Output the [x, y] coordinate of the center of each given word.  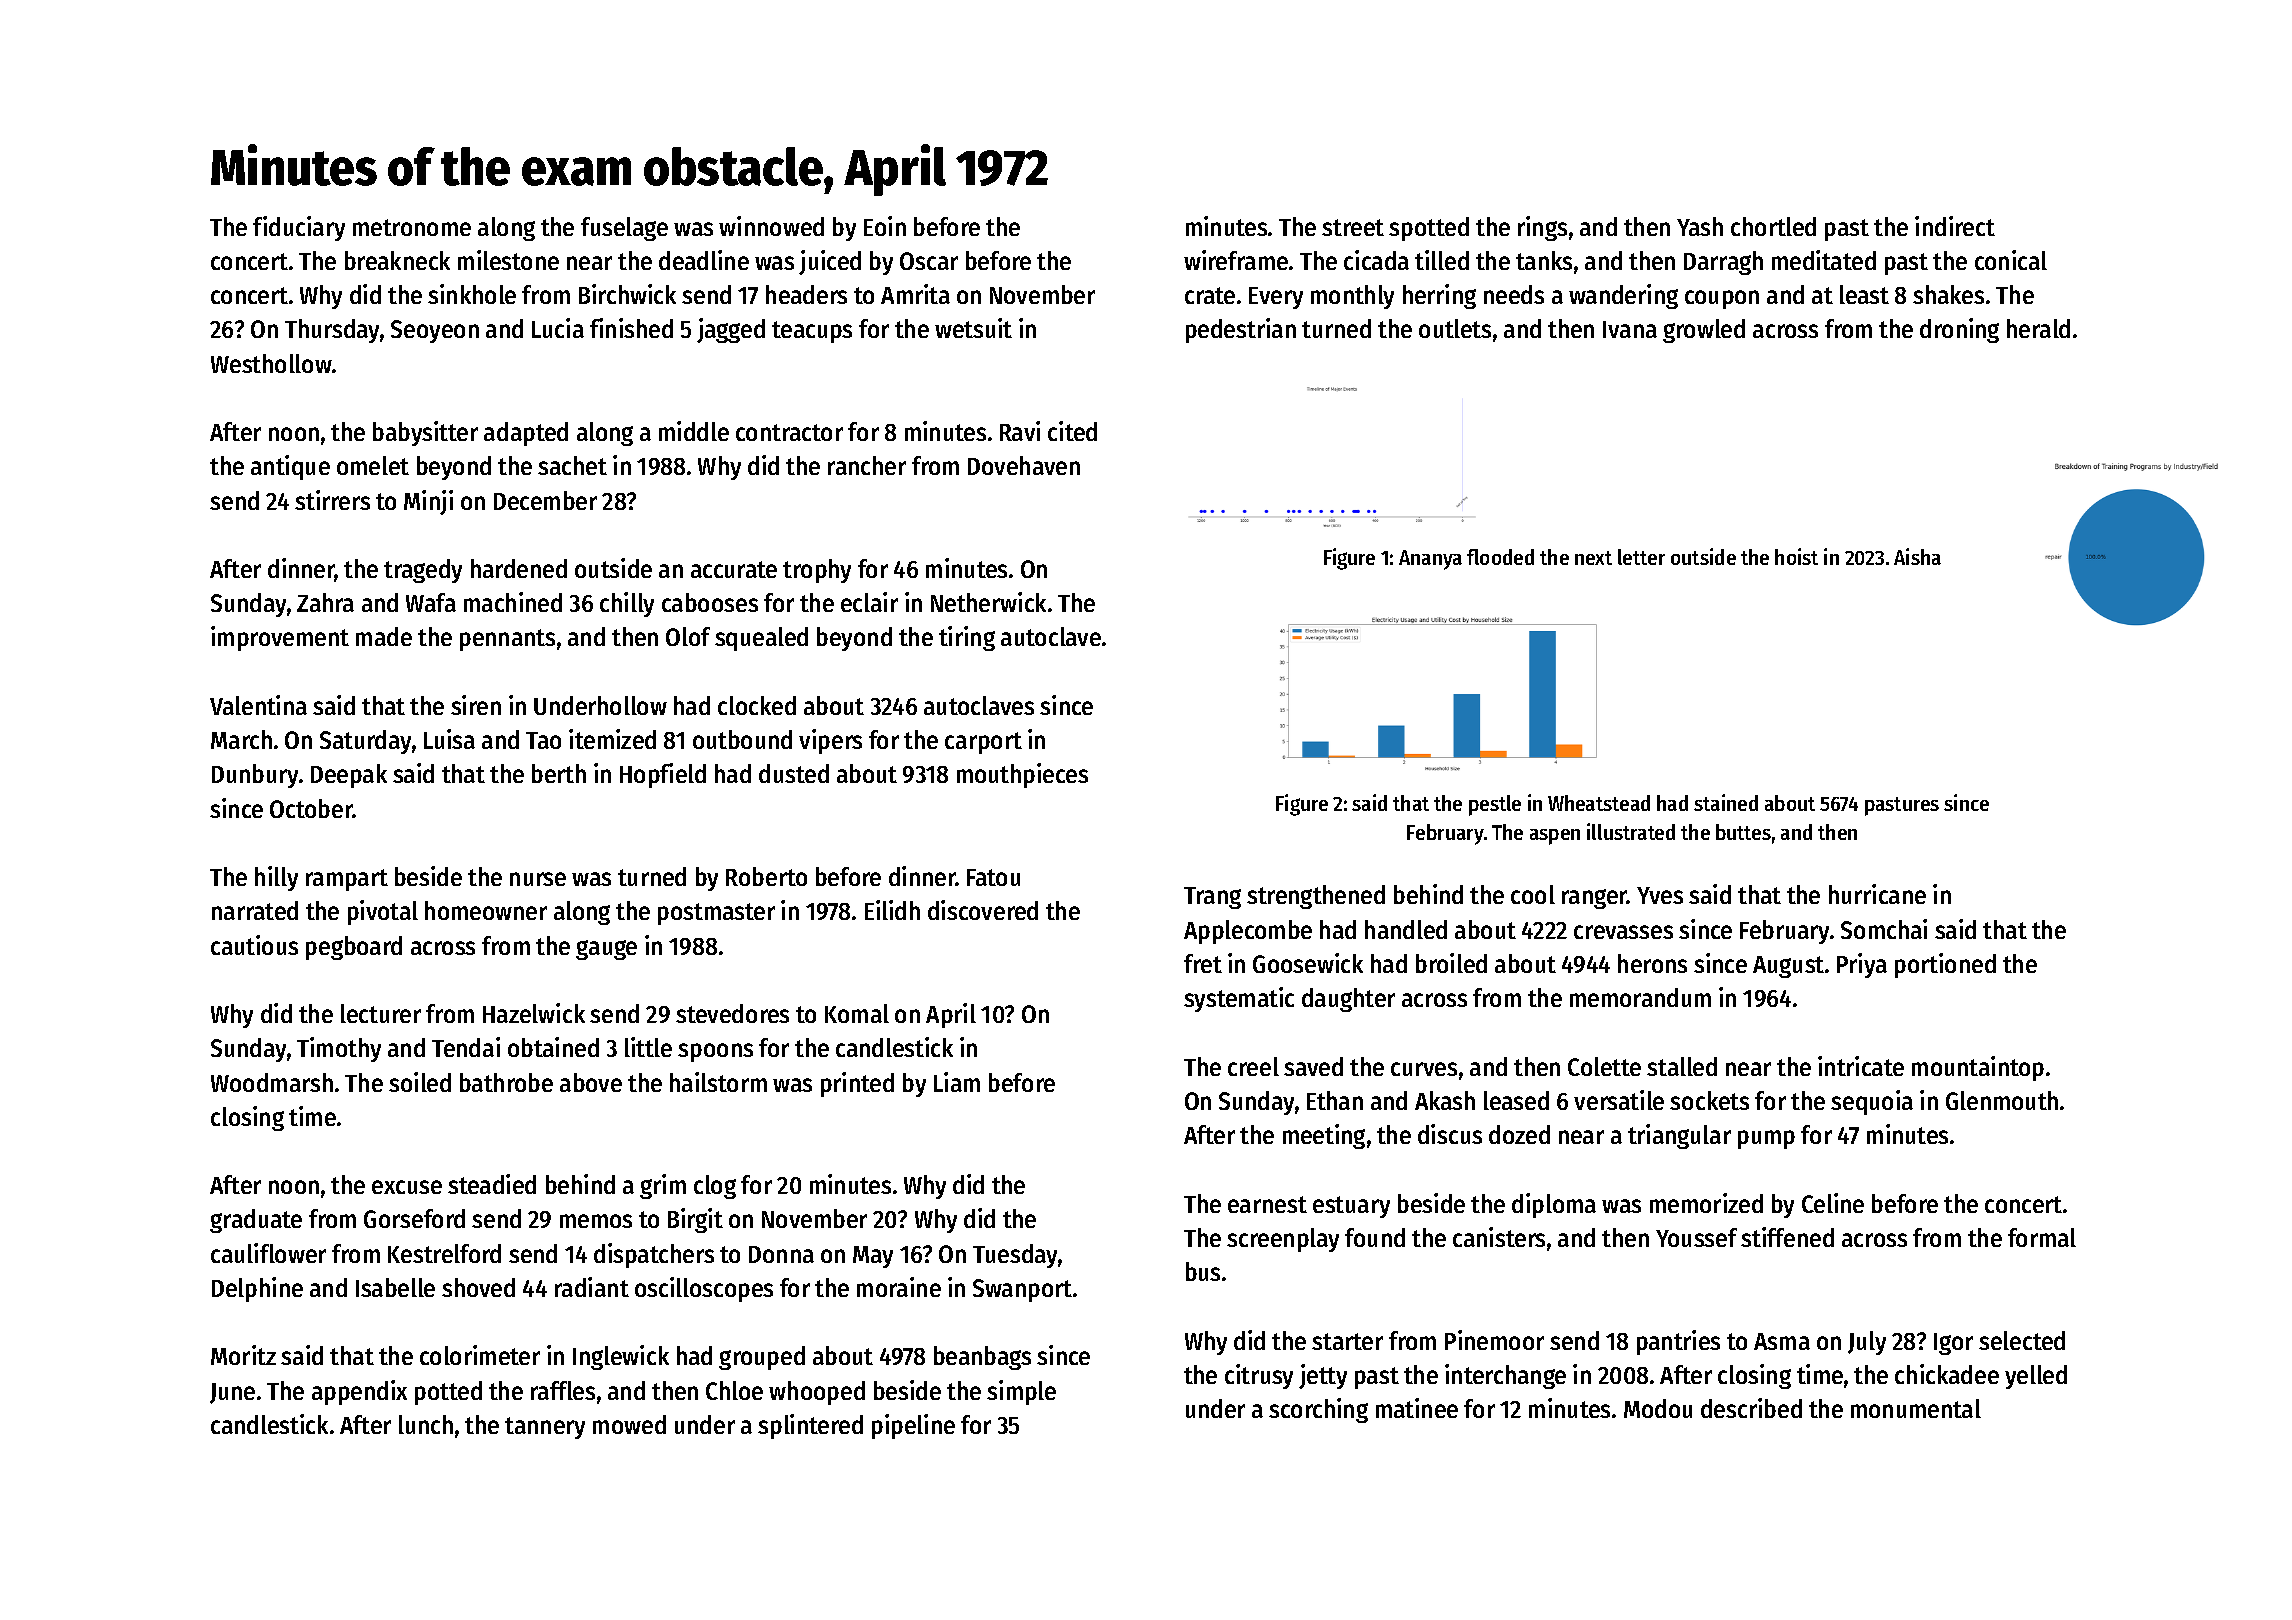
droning [1959, 330]
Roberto [766, 876]
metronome [412, 227]
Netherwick [988, 602]
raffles [563, 1390]
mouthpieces [1022, 775]
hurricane [1877, 894]
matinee [1417, 1408]
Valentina [258, 705]
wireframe [1236, 260]
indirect [1955, 226]
